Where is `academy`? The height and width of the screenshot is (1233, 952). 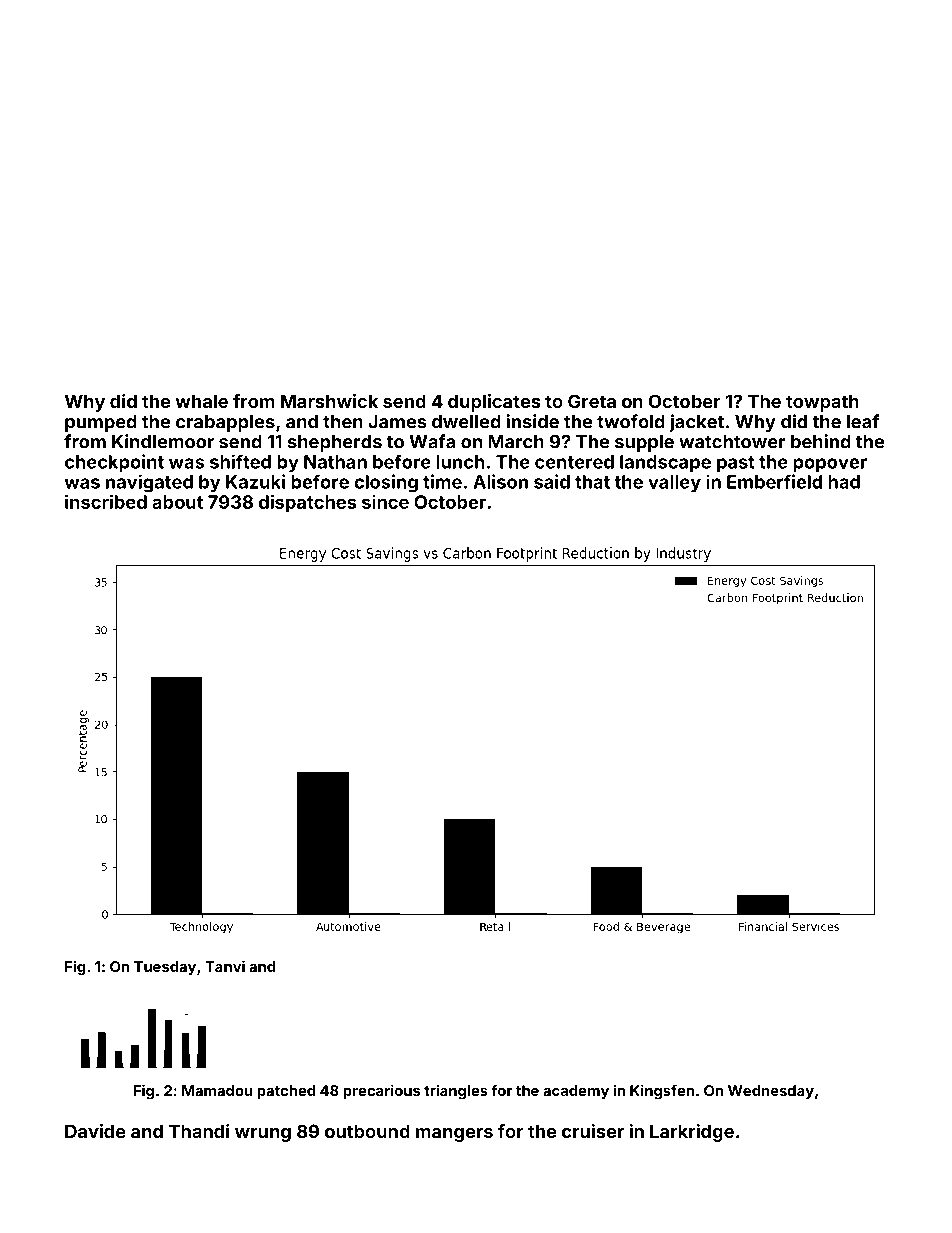 academy is located at coordinates (576, 1092).
